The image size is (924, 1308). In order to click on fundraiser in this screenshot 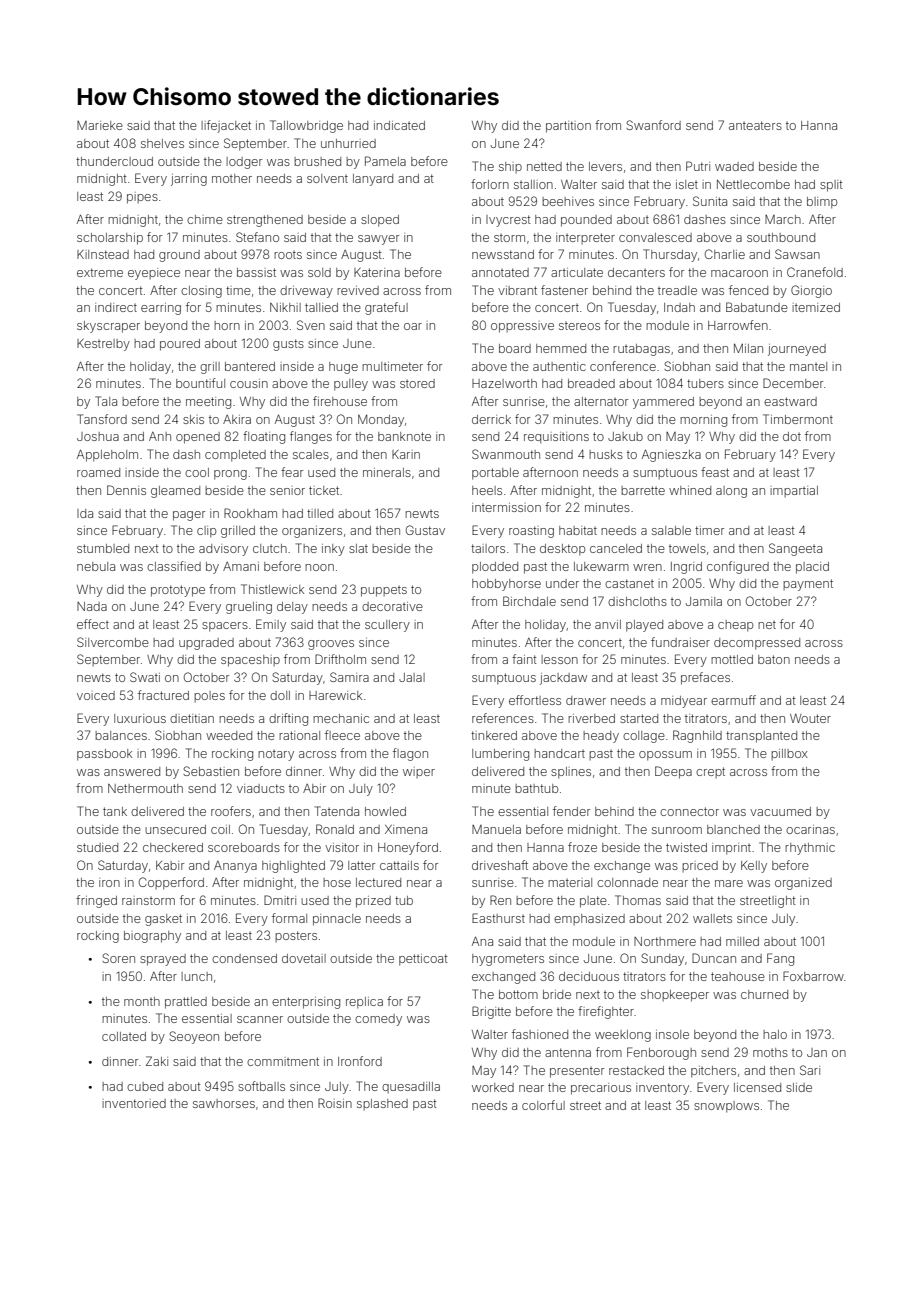, I will do `click(680, 642)`.
